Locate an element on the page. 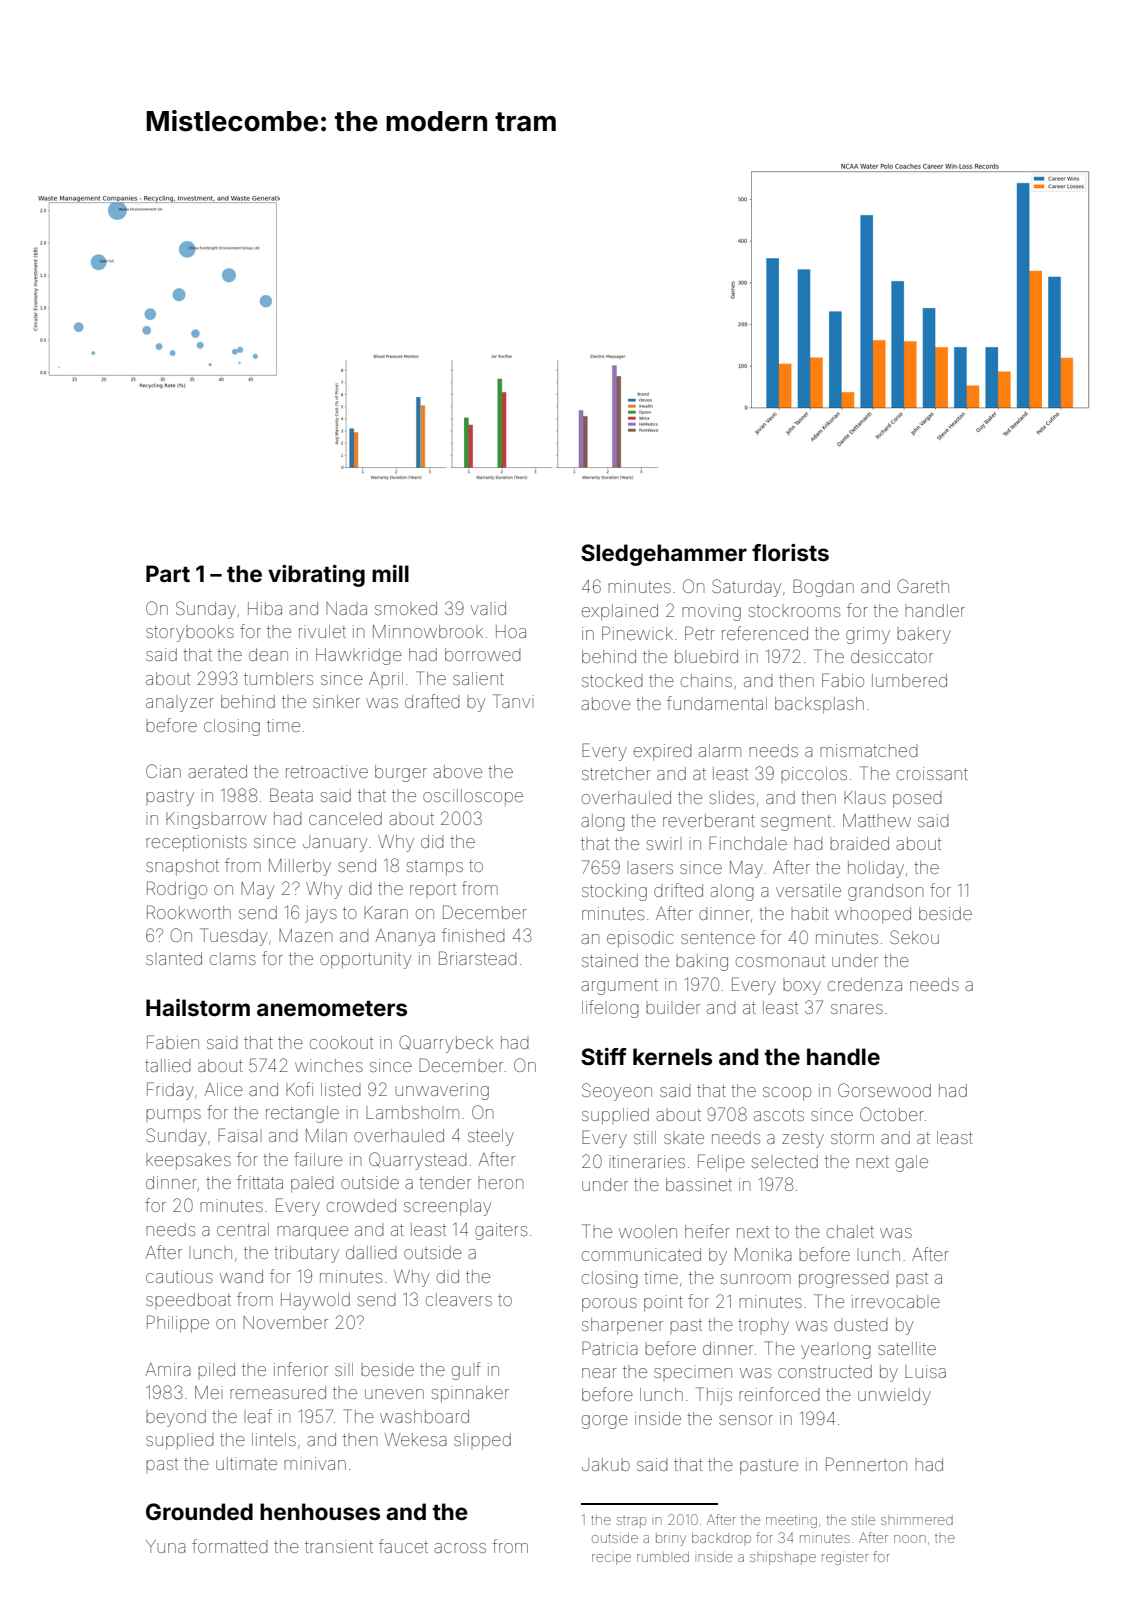  gale is located at coordinates (912, 1163).
